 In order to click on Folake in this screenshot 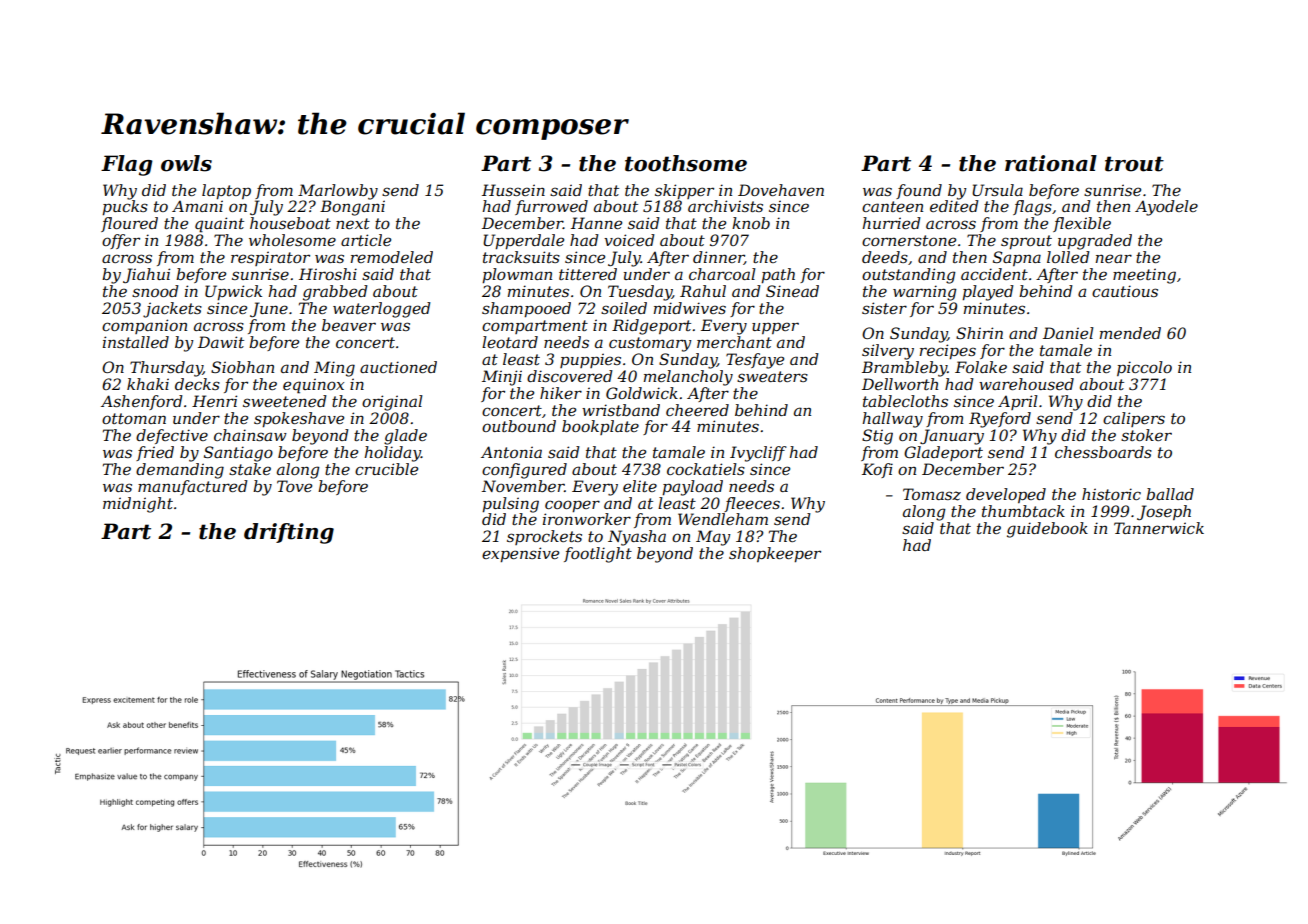, I will do `click(981, 367)`.
